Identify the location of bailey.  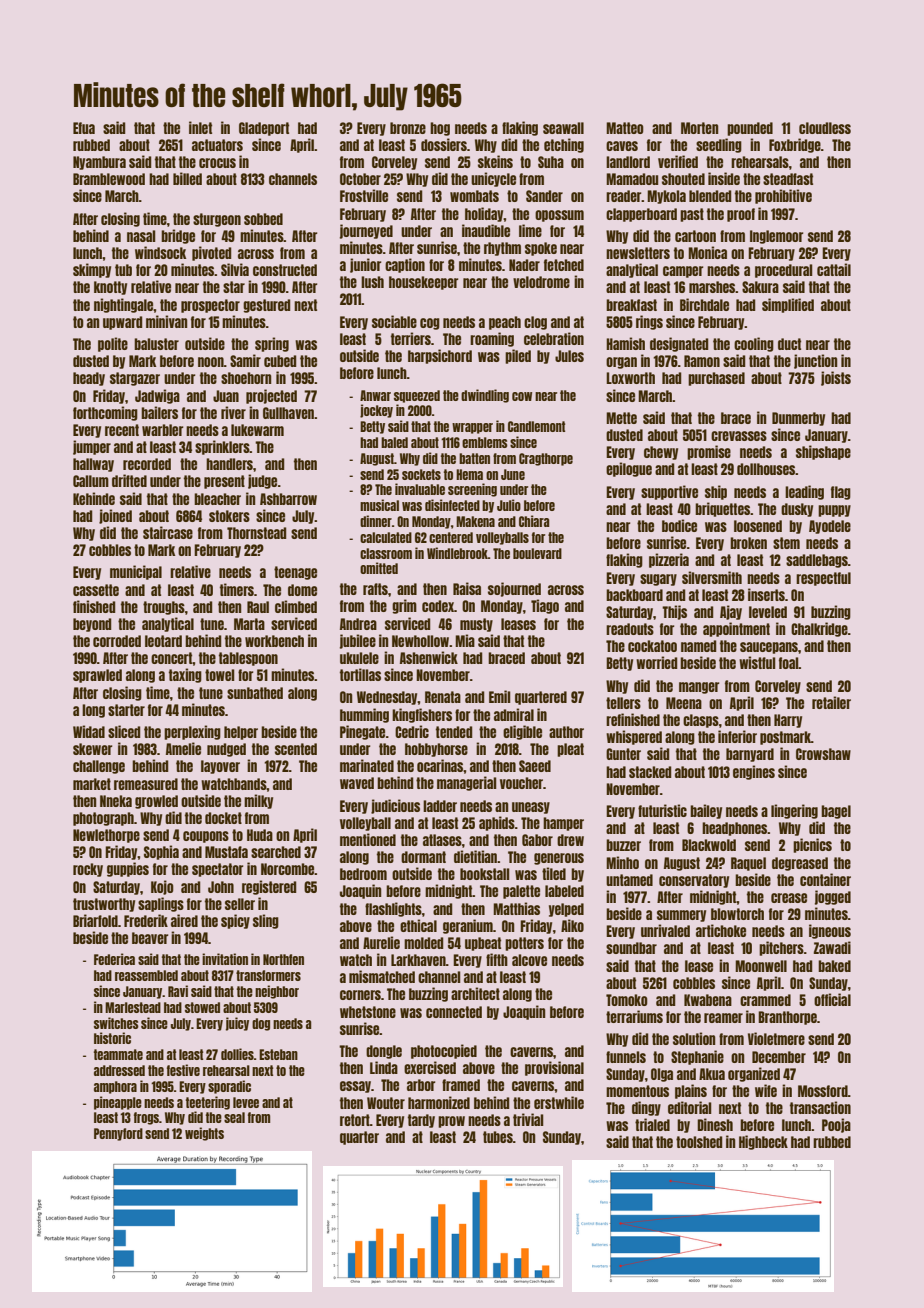
(706, 811).
